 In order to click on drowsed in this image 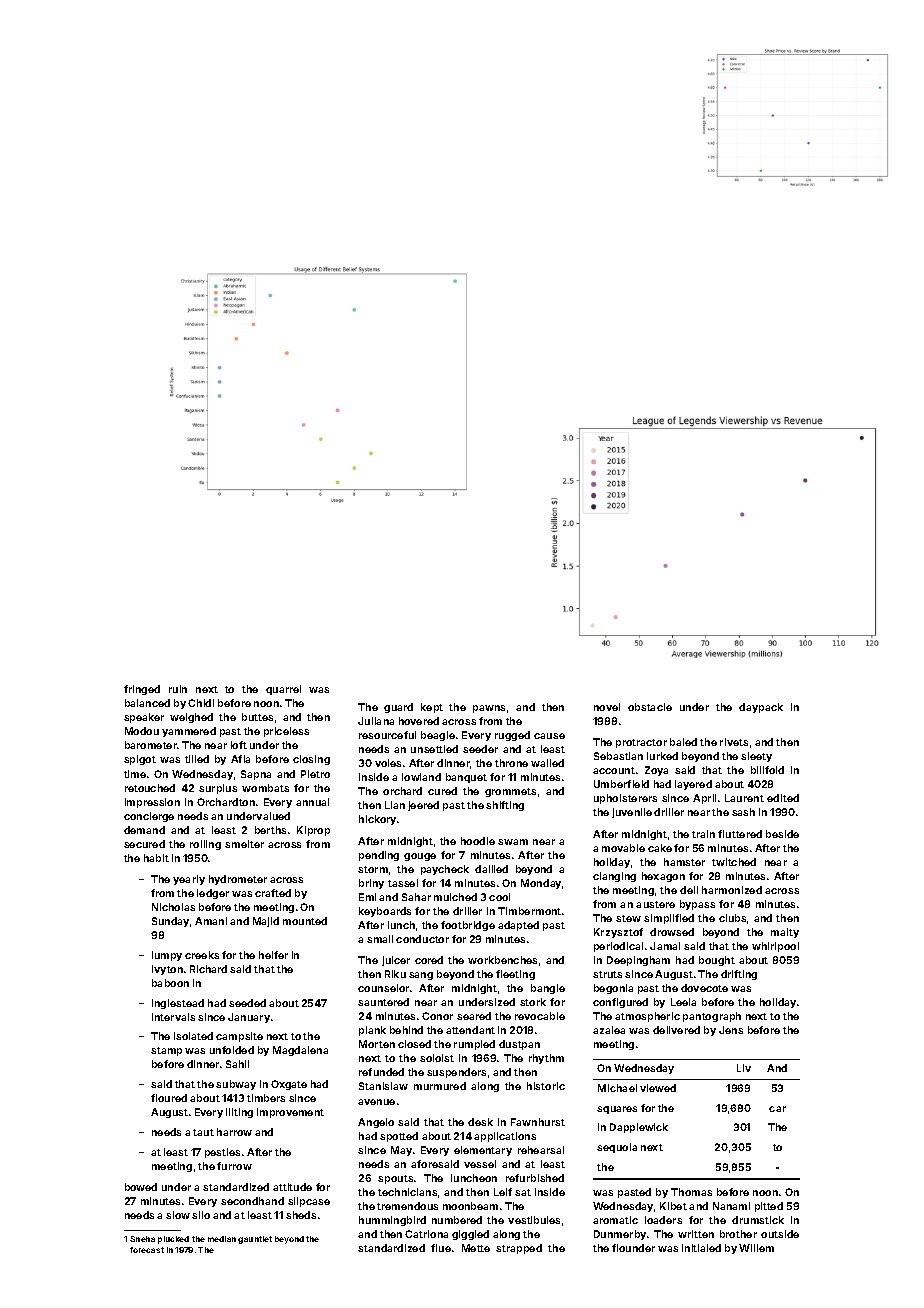, I will do `click(672, 932)`.
